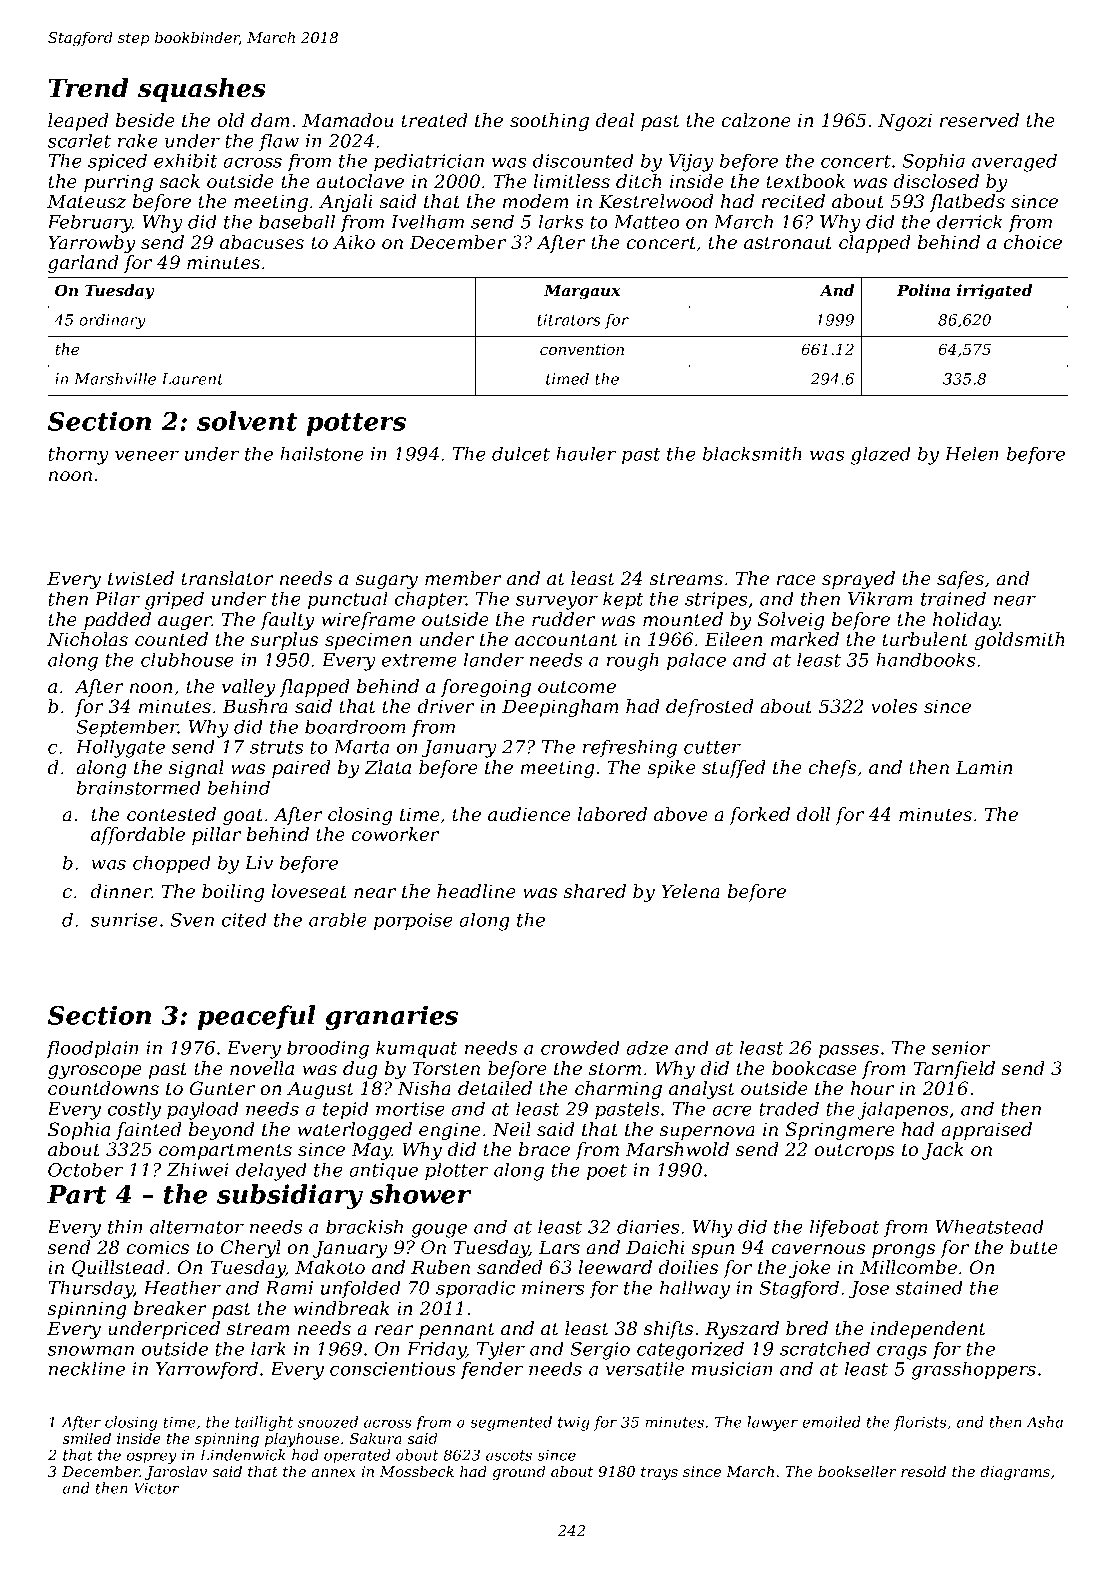 The width and height of the screenshot is (1116, 1579). I want to click on reserved, so click(979, 120).
